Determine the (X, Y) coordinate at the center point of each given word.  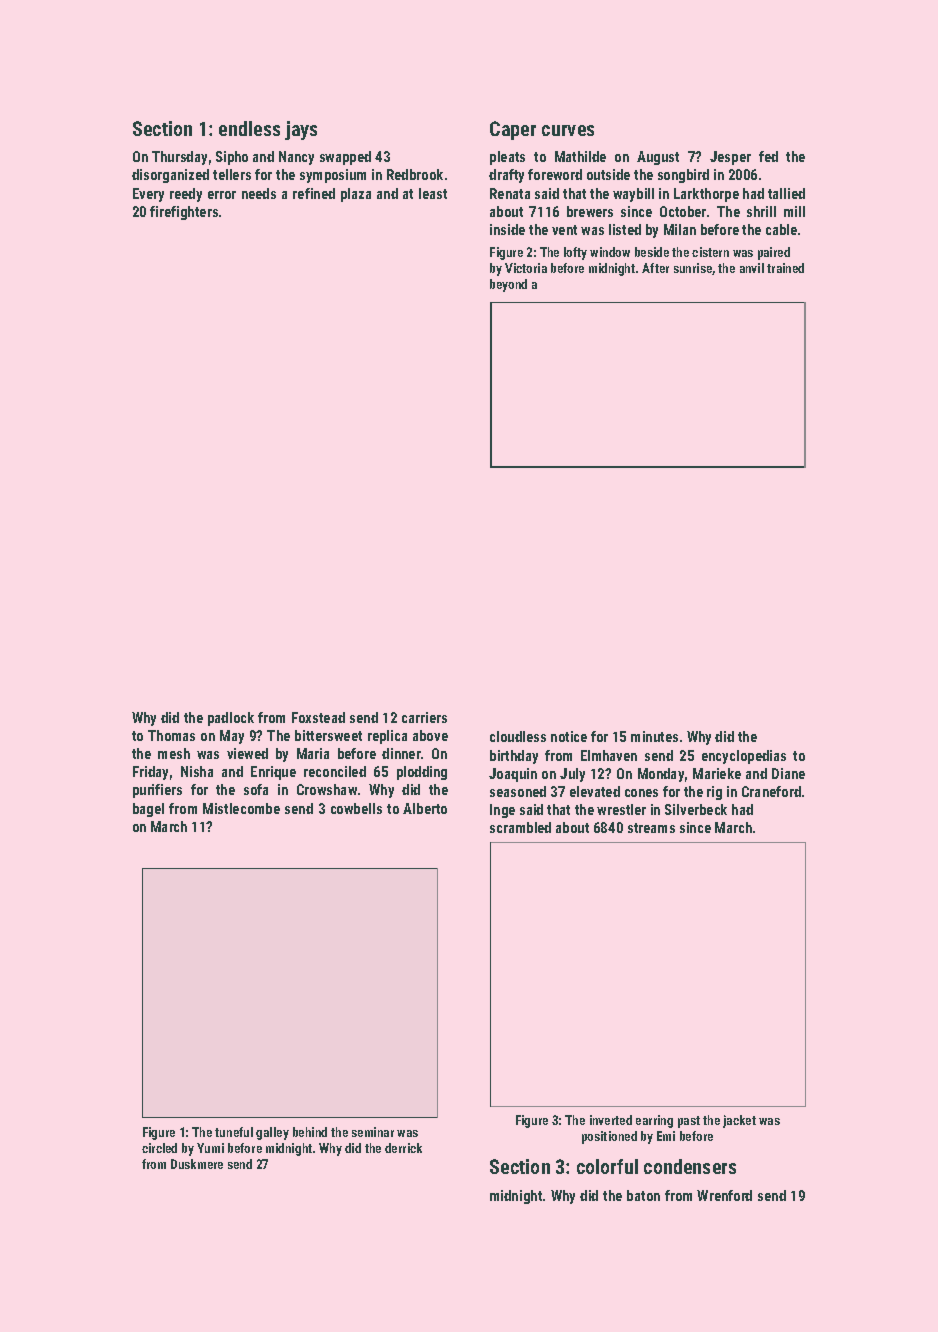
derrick (403, 1148)
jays (301, 130)
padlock (231, 719)
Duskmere (197, 1164)
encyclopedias (744, 757)
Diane (788, 773)
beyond (508, 285)
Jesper (730, 158)
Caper (513, 130)
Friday (150, 773)
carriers (424, 717)
